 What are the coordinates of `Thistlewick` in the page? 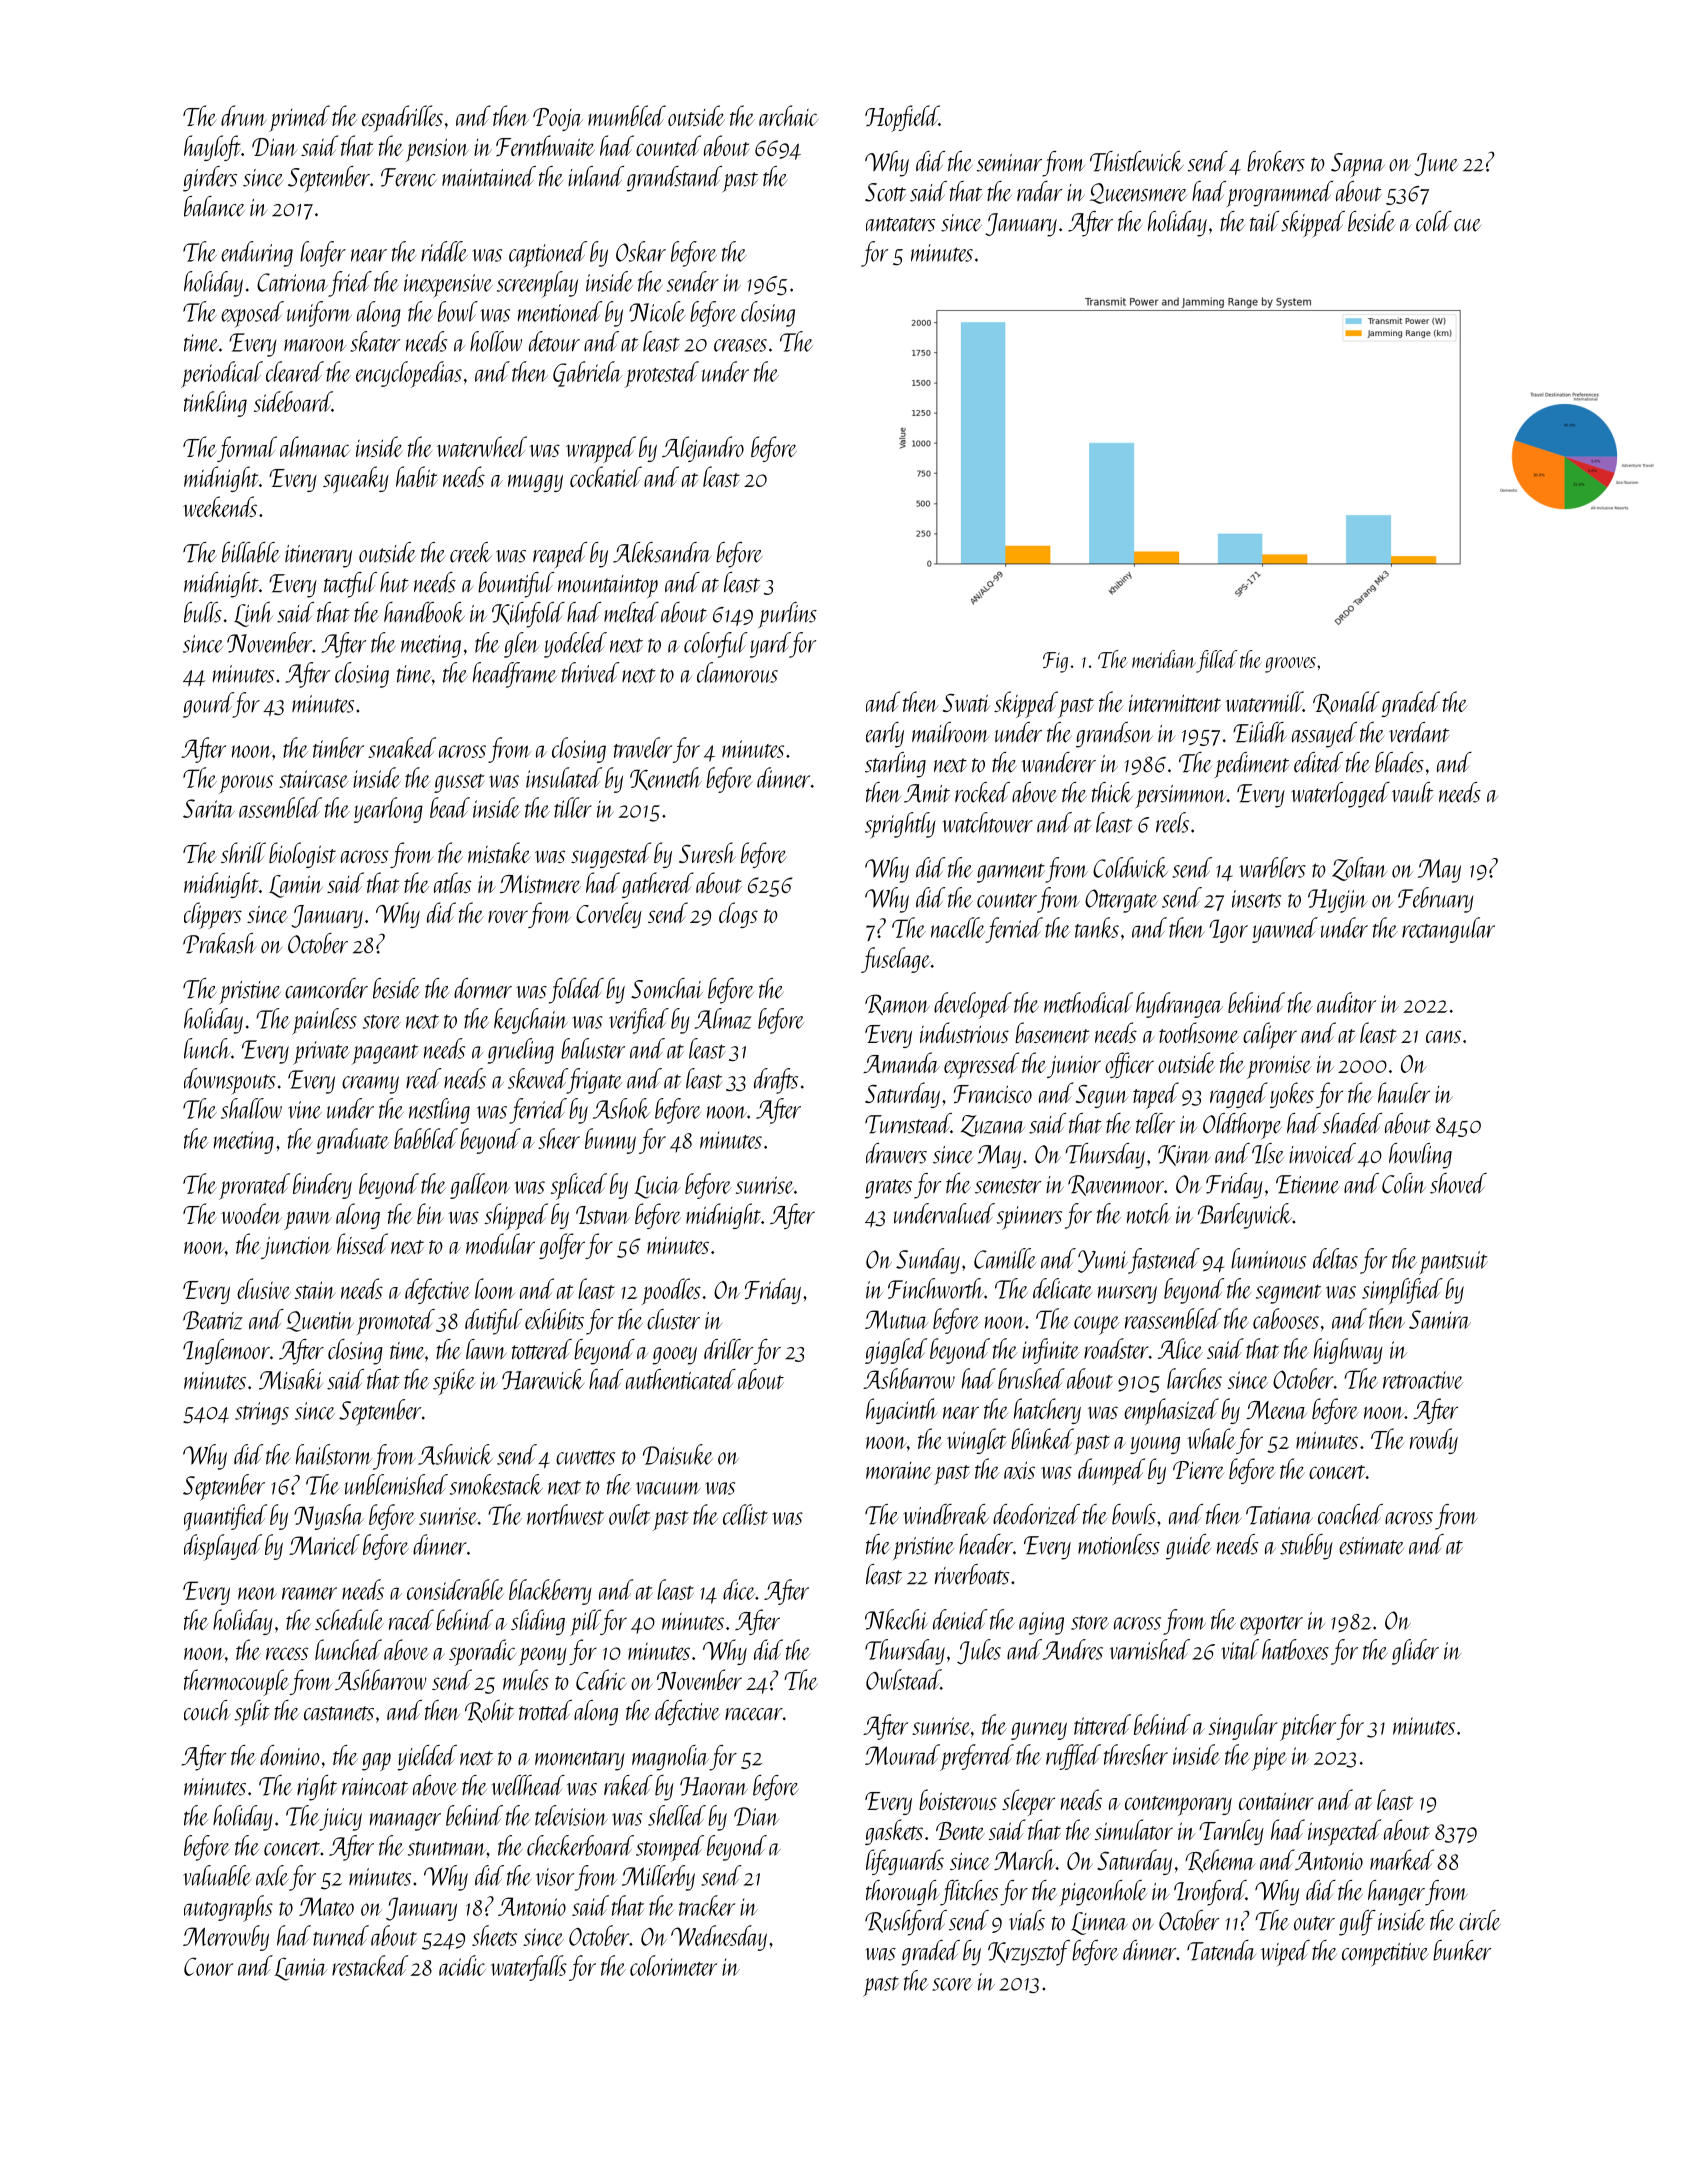 It's located at (1137, 161).
